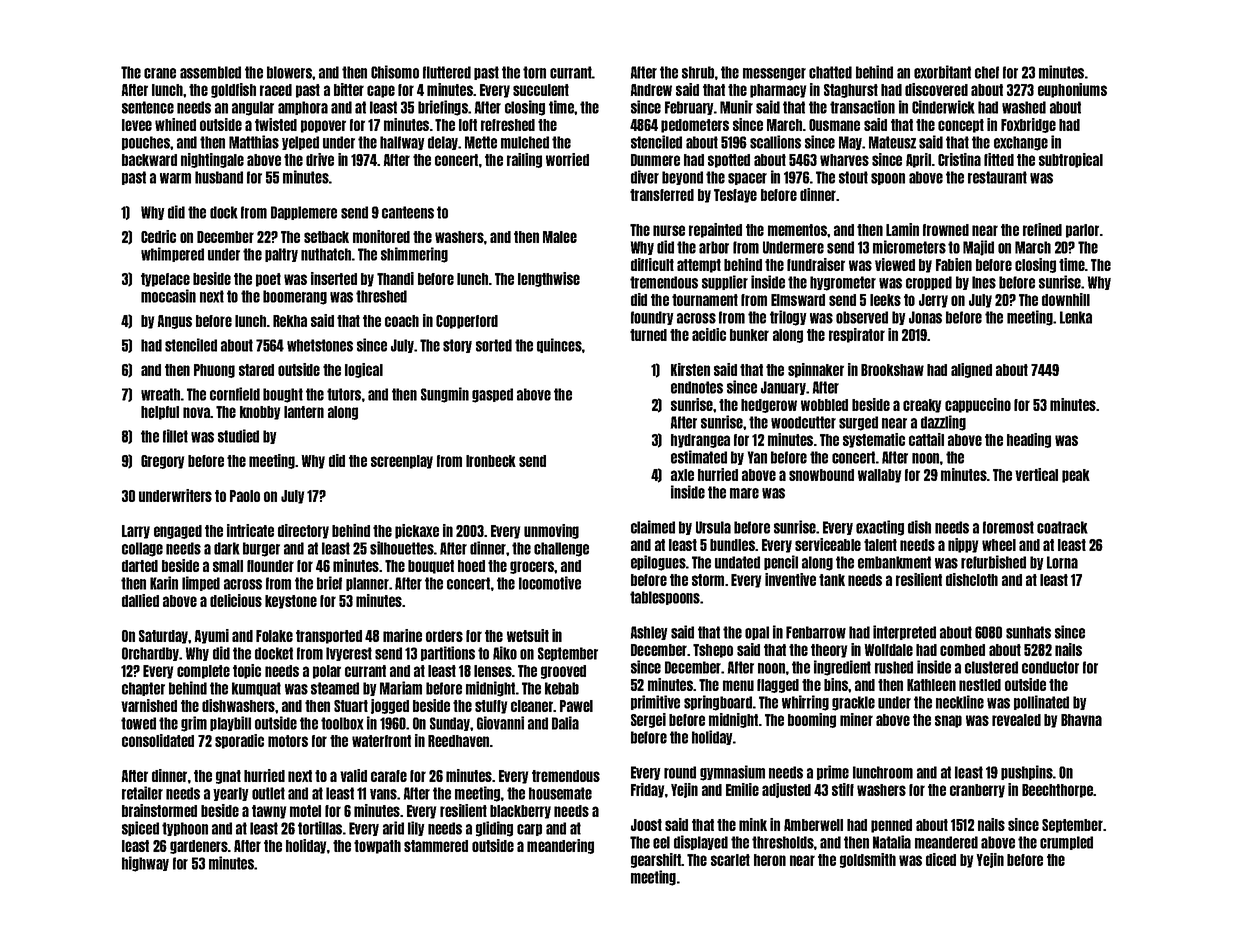  Describe the element at coordinates (136, 532) in the document. I see `Larry` at that location.
